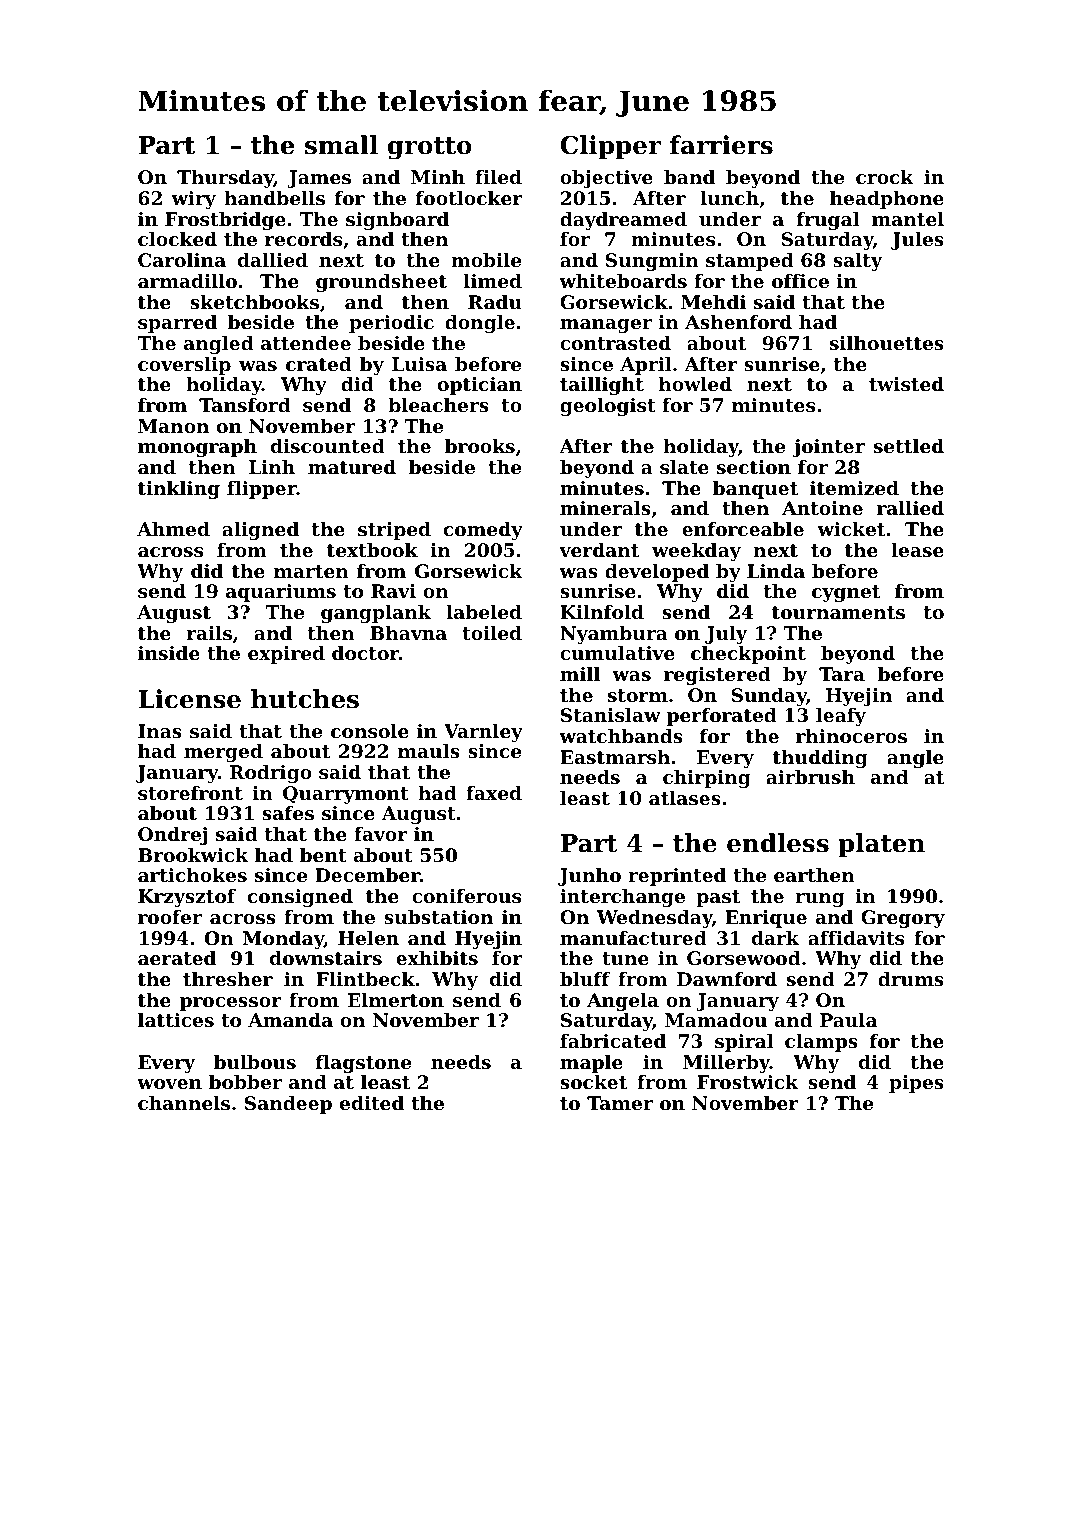  I want to click on storefront, so click(190, 793).
